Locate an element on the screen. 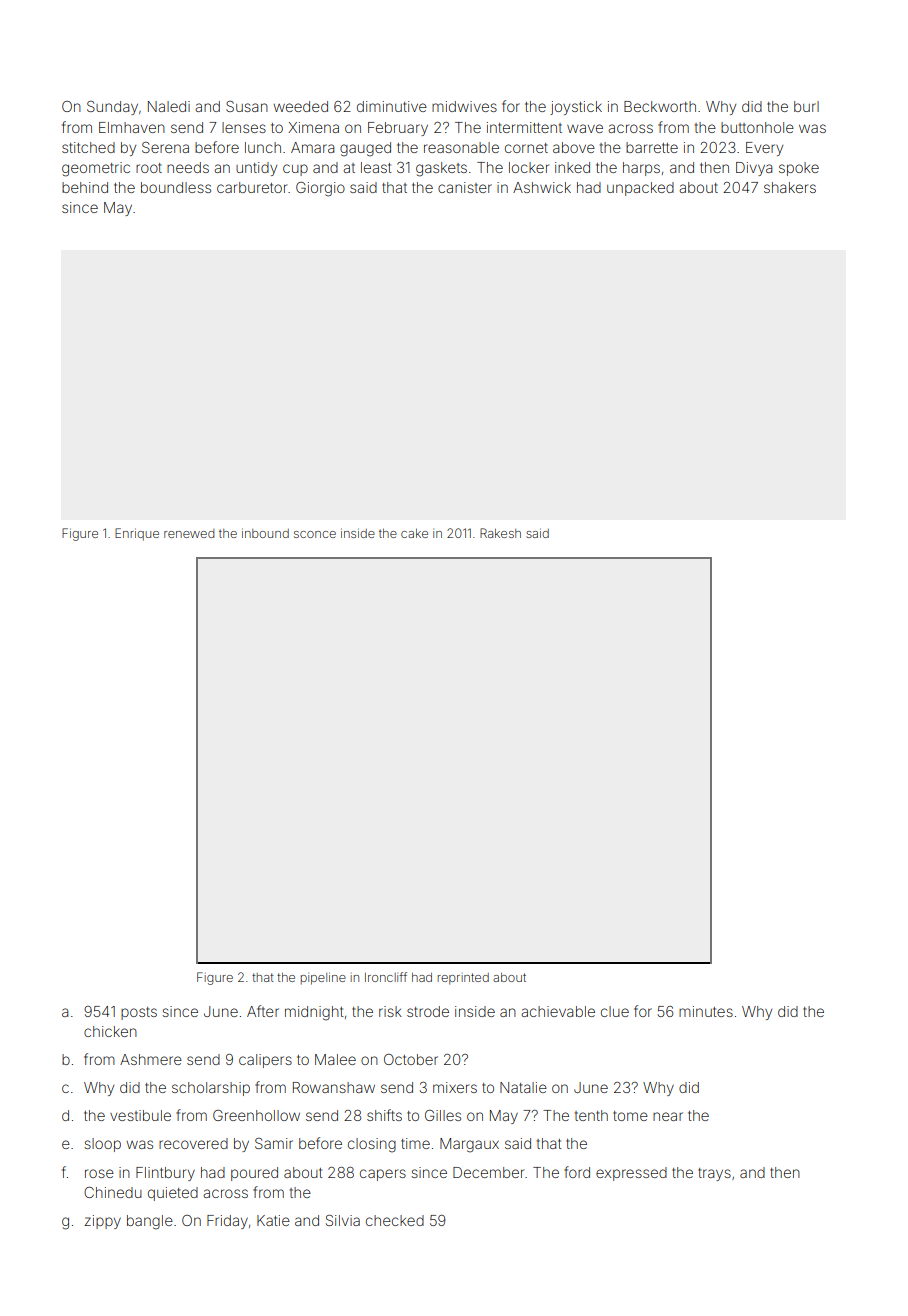 This screenshot has height=1316, width=908. expressed is located at coordinates (631, 1174).
